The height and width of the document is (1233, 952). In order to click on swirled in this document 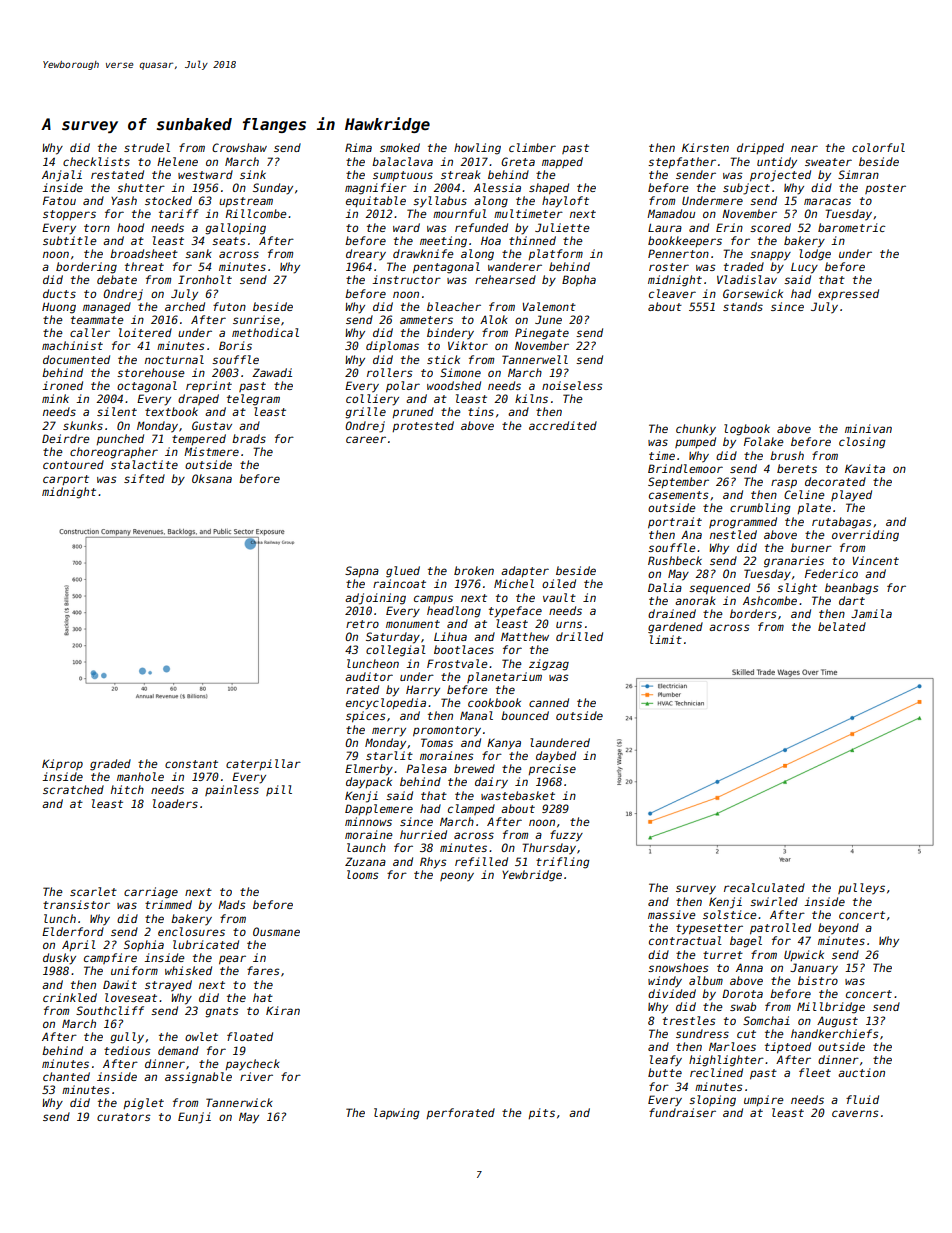, I will do `click(774, 901)`.
